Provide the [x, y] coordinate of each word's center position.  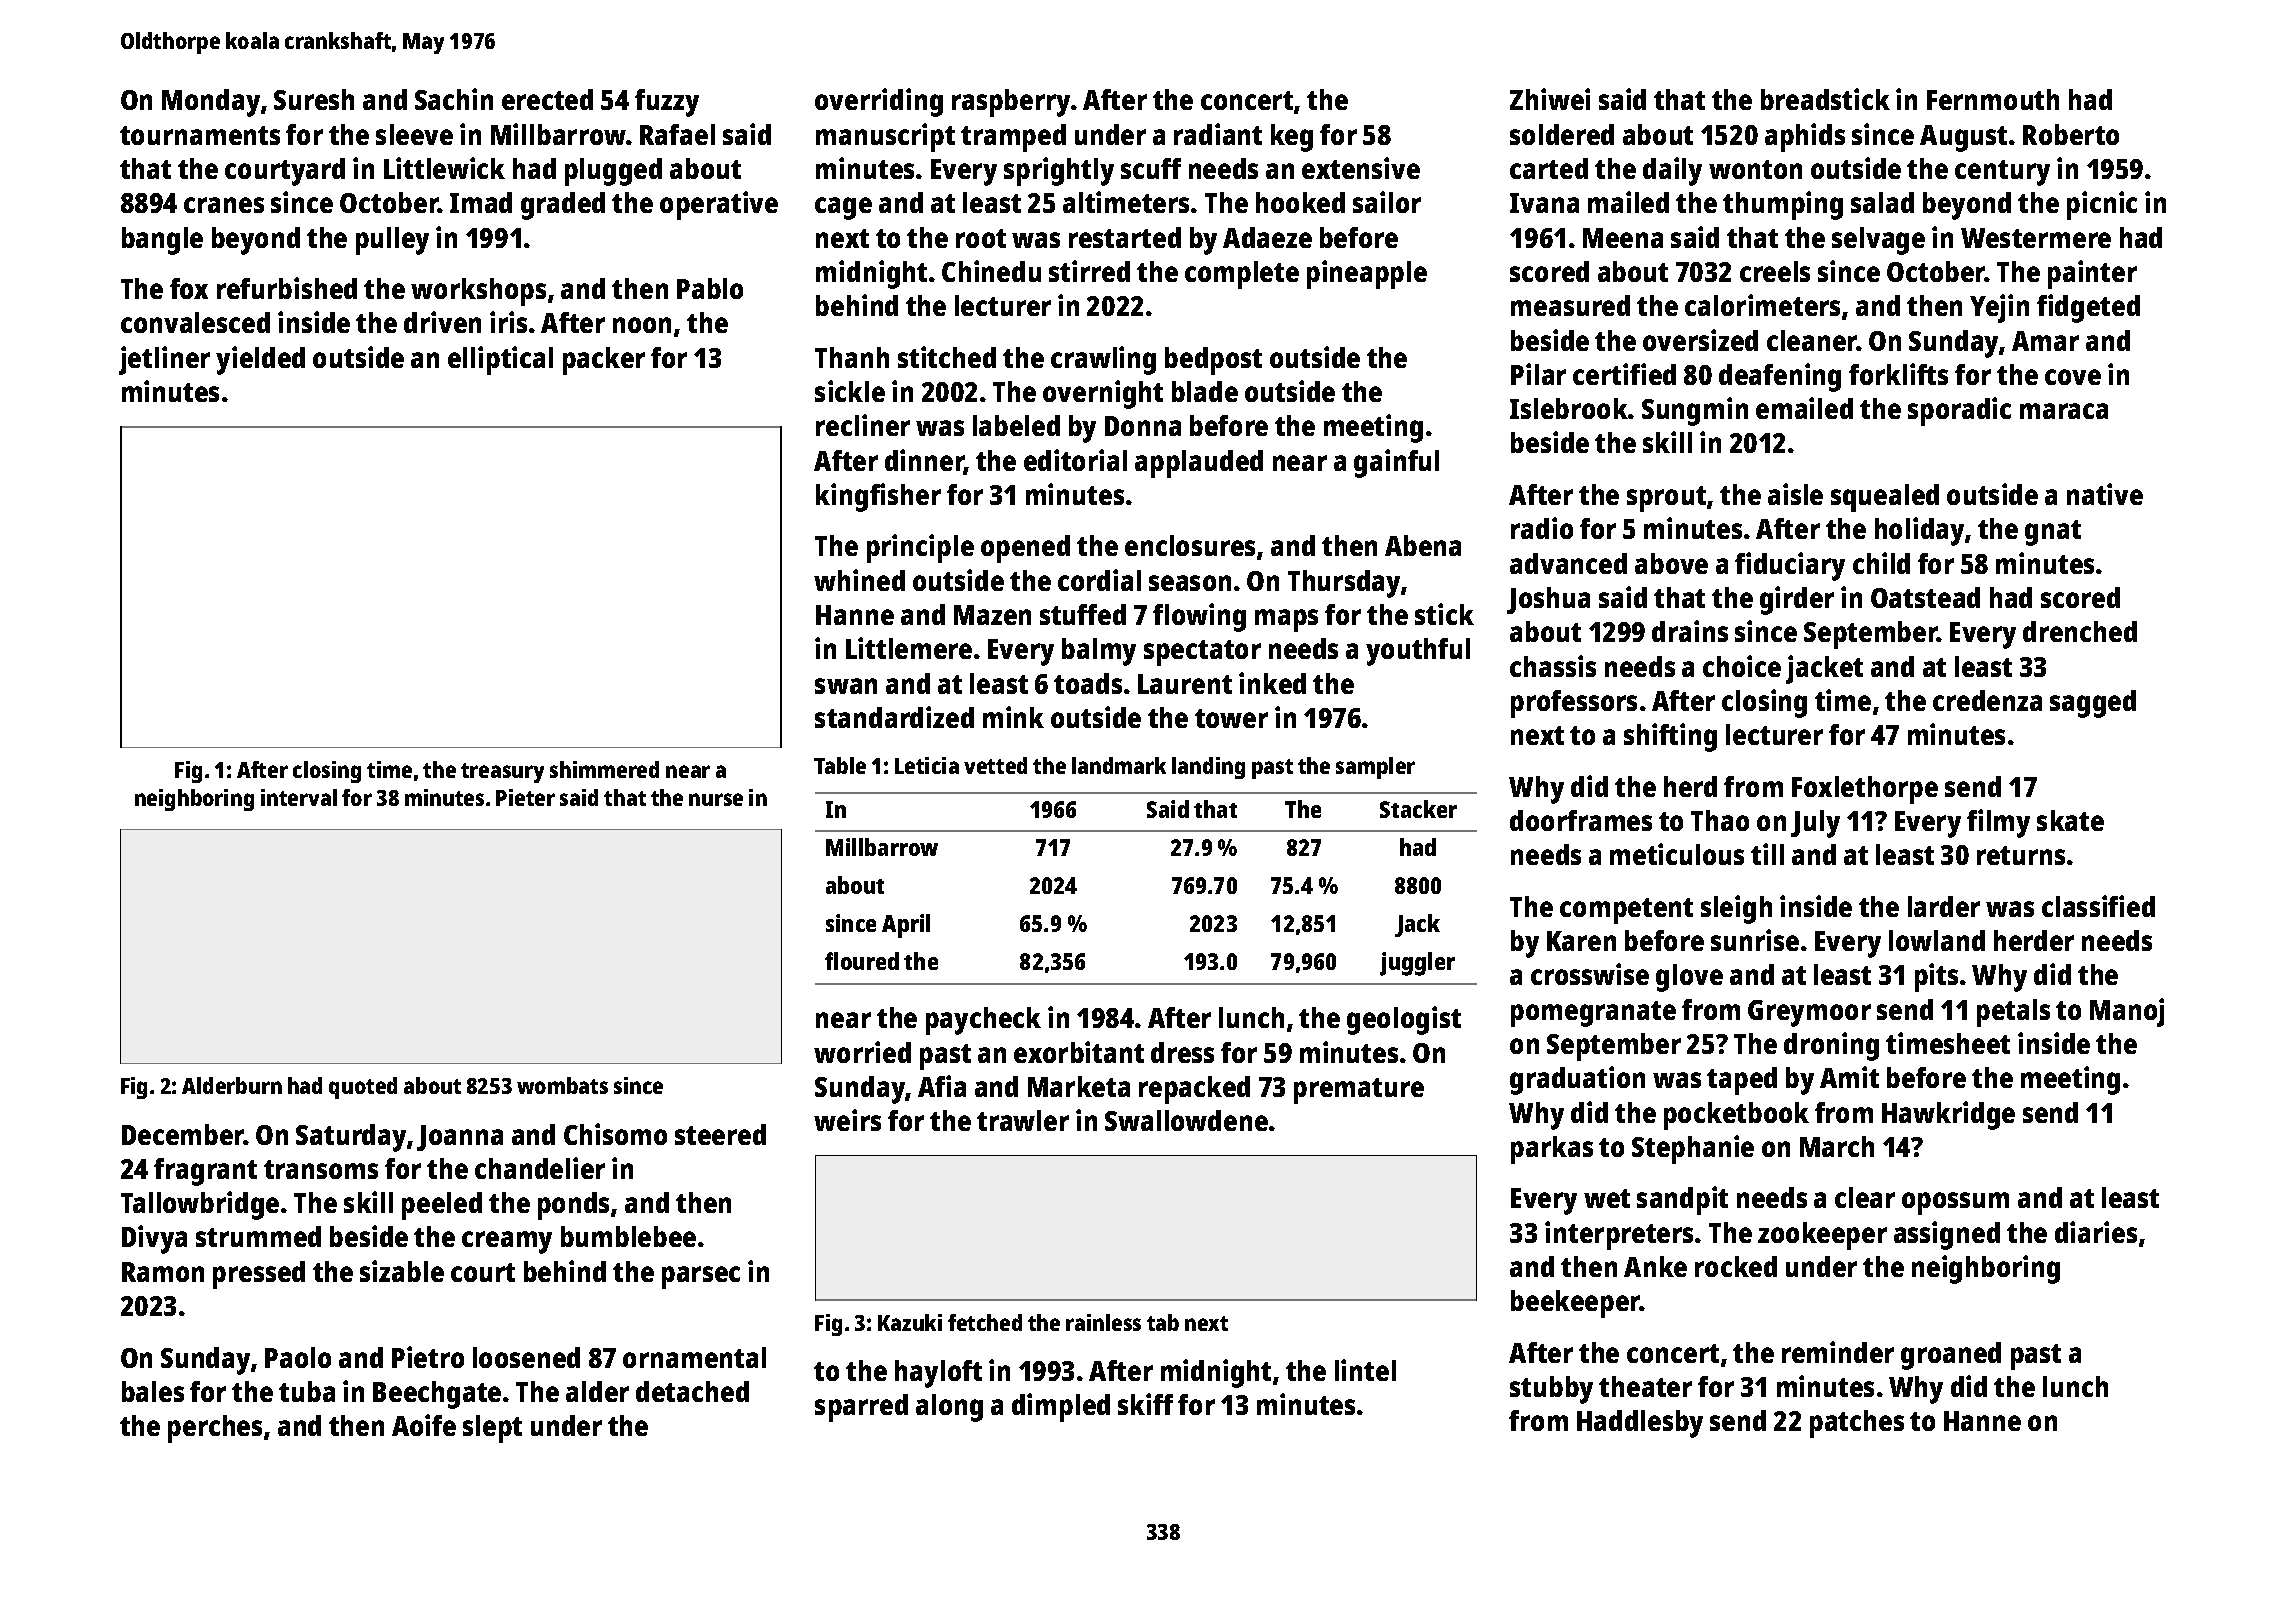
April [906, 926]
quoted [363, 1088]
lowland [1937, 940]
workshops [478, 292]
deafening [1780, 377]
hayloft [938, 1374]
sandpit [1682, 1200]
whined [859, 580]
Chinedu [991, 271]
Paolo [298, 1357]
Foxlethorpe [1865, 790]
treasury [502, 773]
